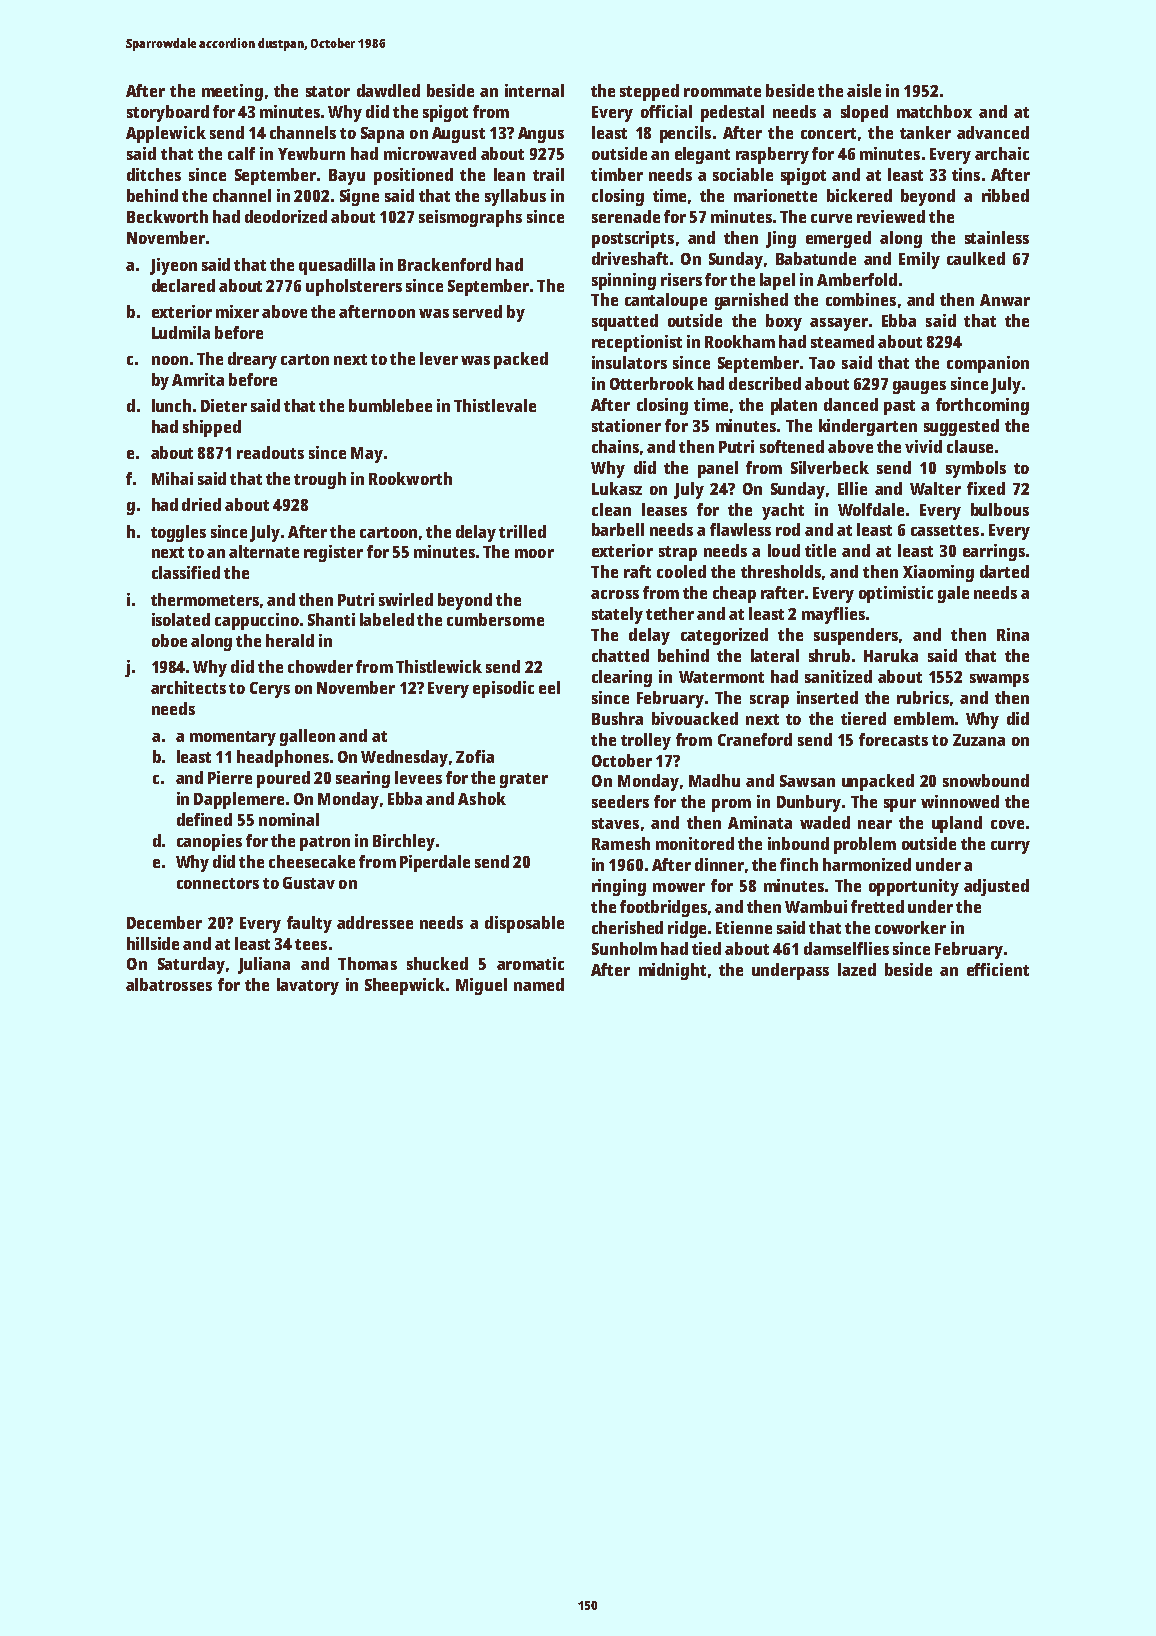 The image size is (1156, 1636). I want to click on Shanti, so click(331, 619).
